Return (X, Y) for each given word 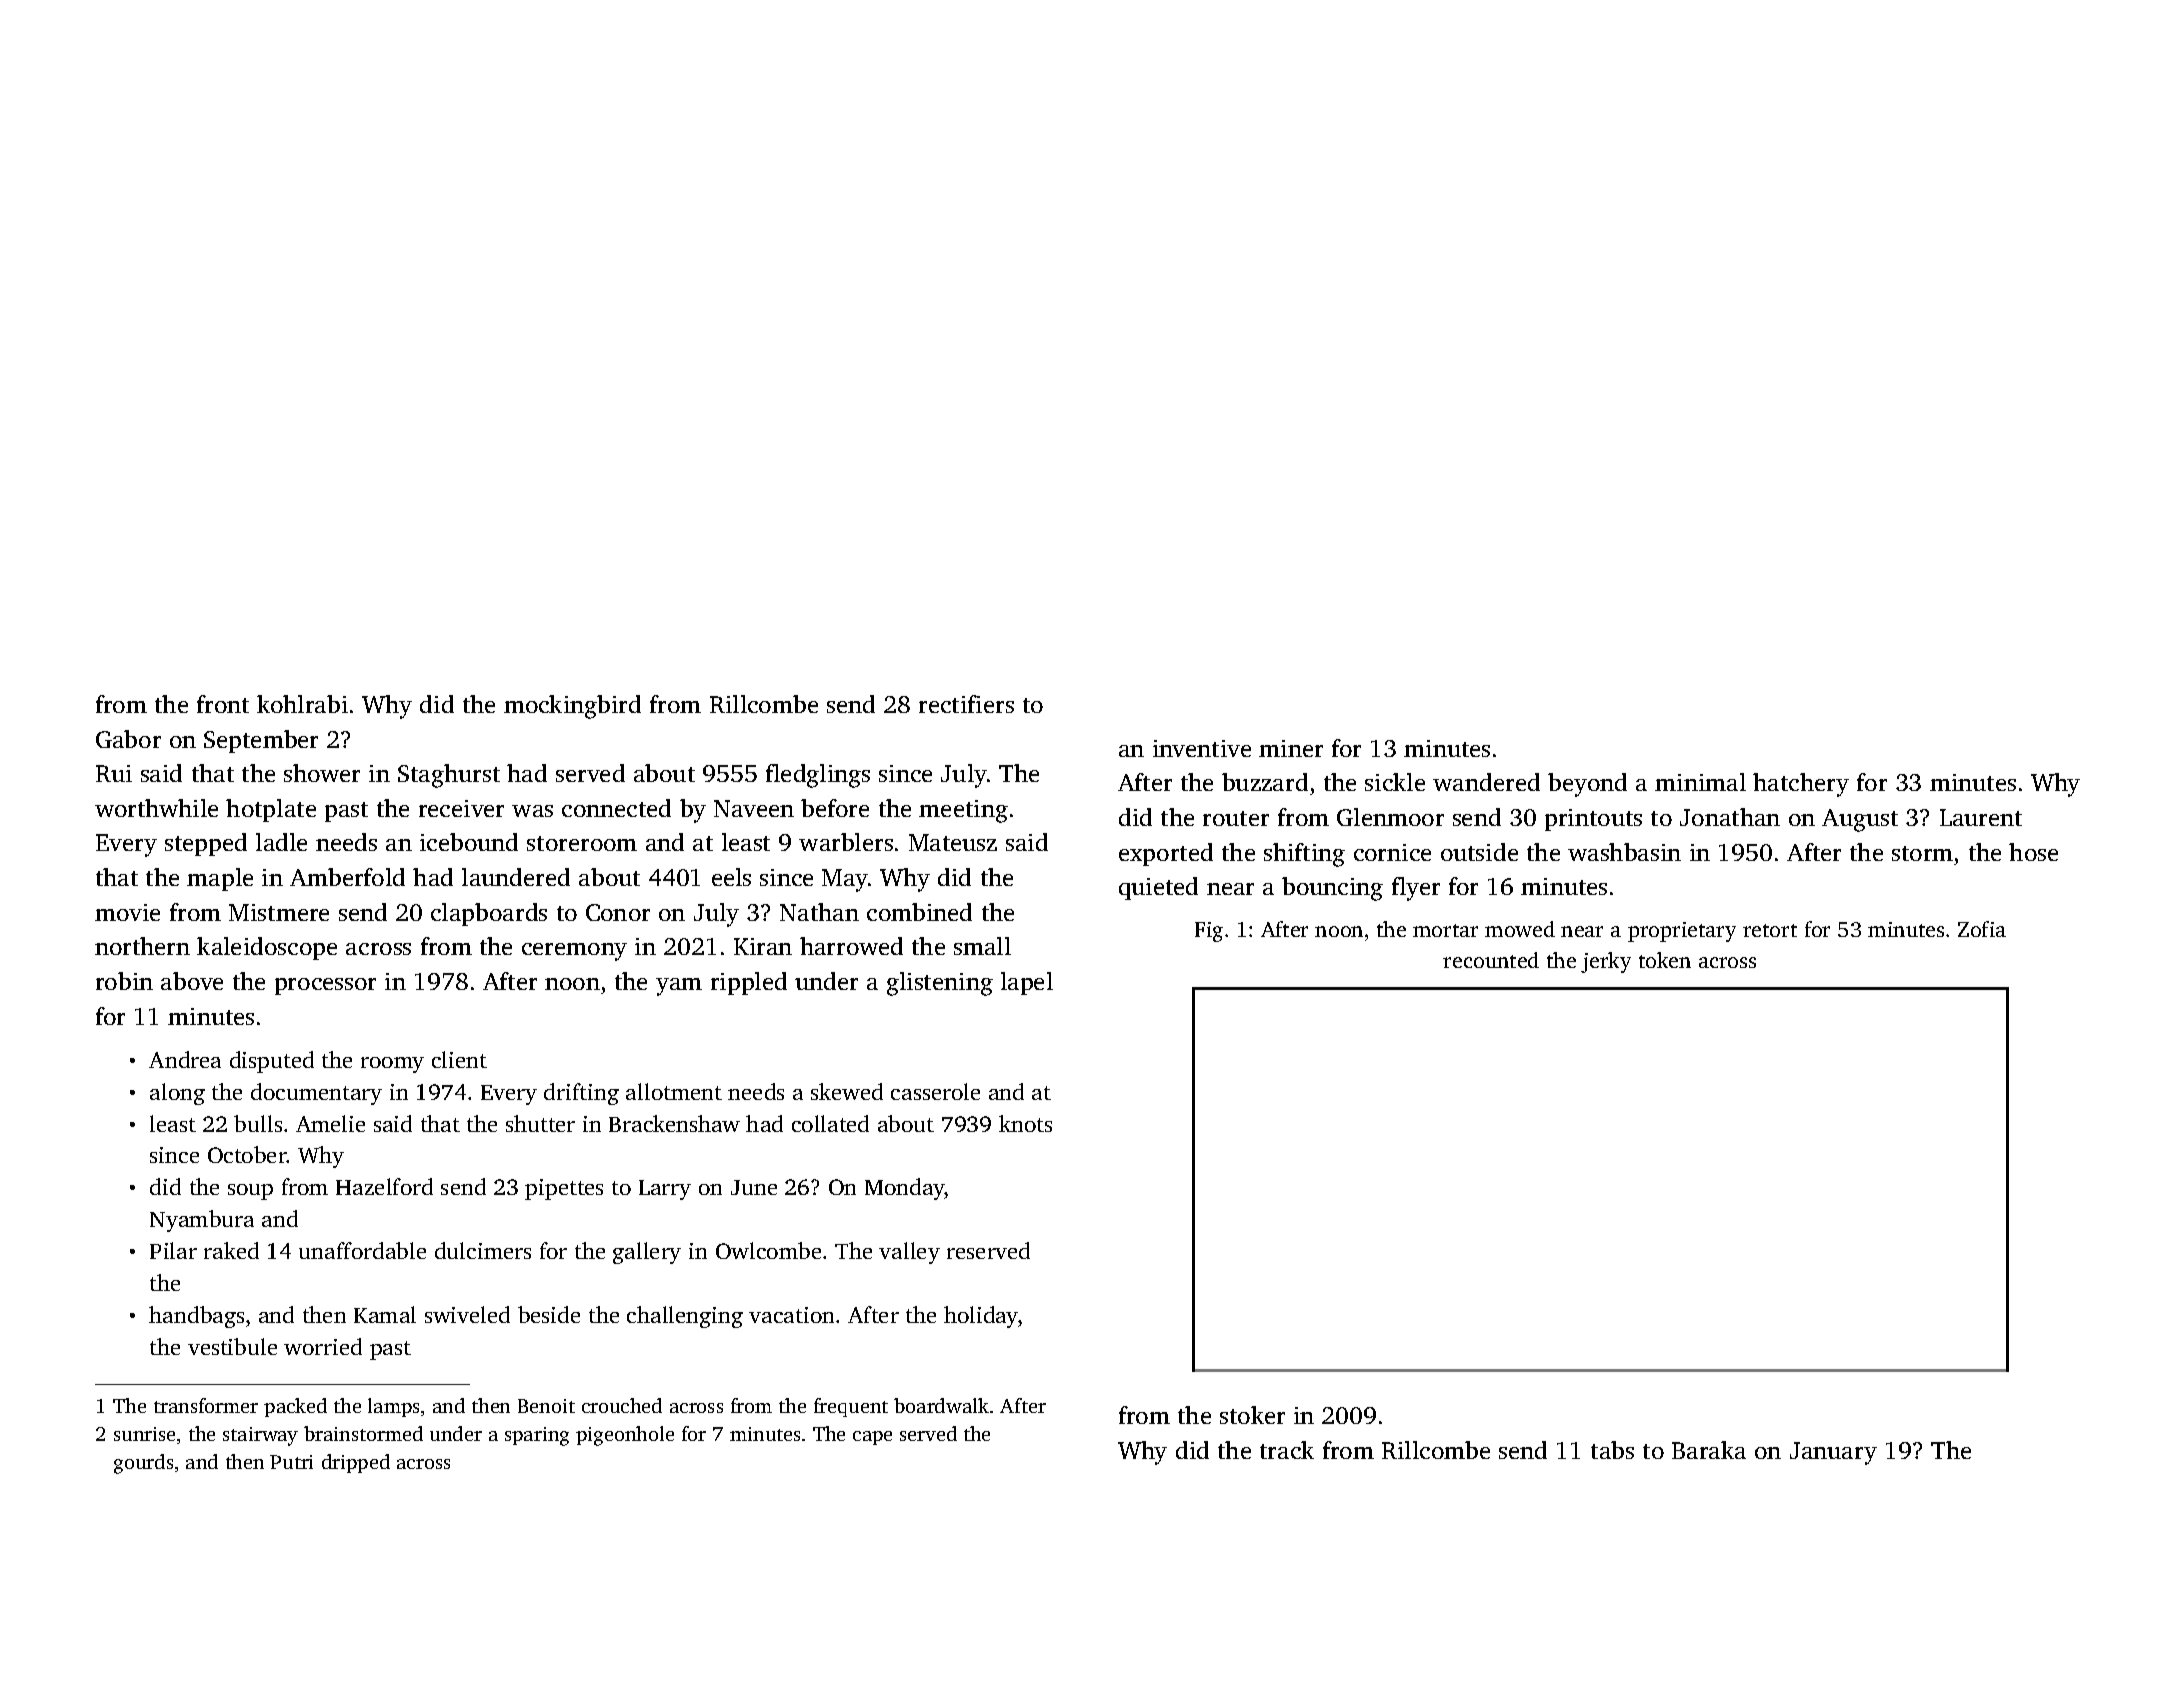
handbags (196, 1317)
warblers (846, 842)
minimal (1700, 782)
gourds (143, 1464)
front (223, 704)
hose (2033, 852)
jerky (1606, 962)
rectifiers (966, 704)
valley (909, 1253)
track (1287, 1450)
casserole (935, 1091)
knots (1025, 1123)
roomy (392, 1065)
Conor (618, 912)
